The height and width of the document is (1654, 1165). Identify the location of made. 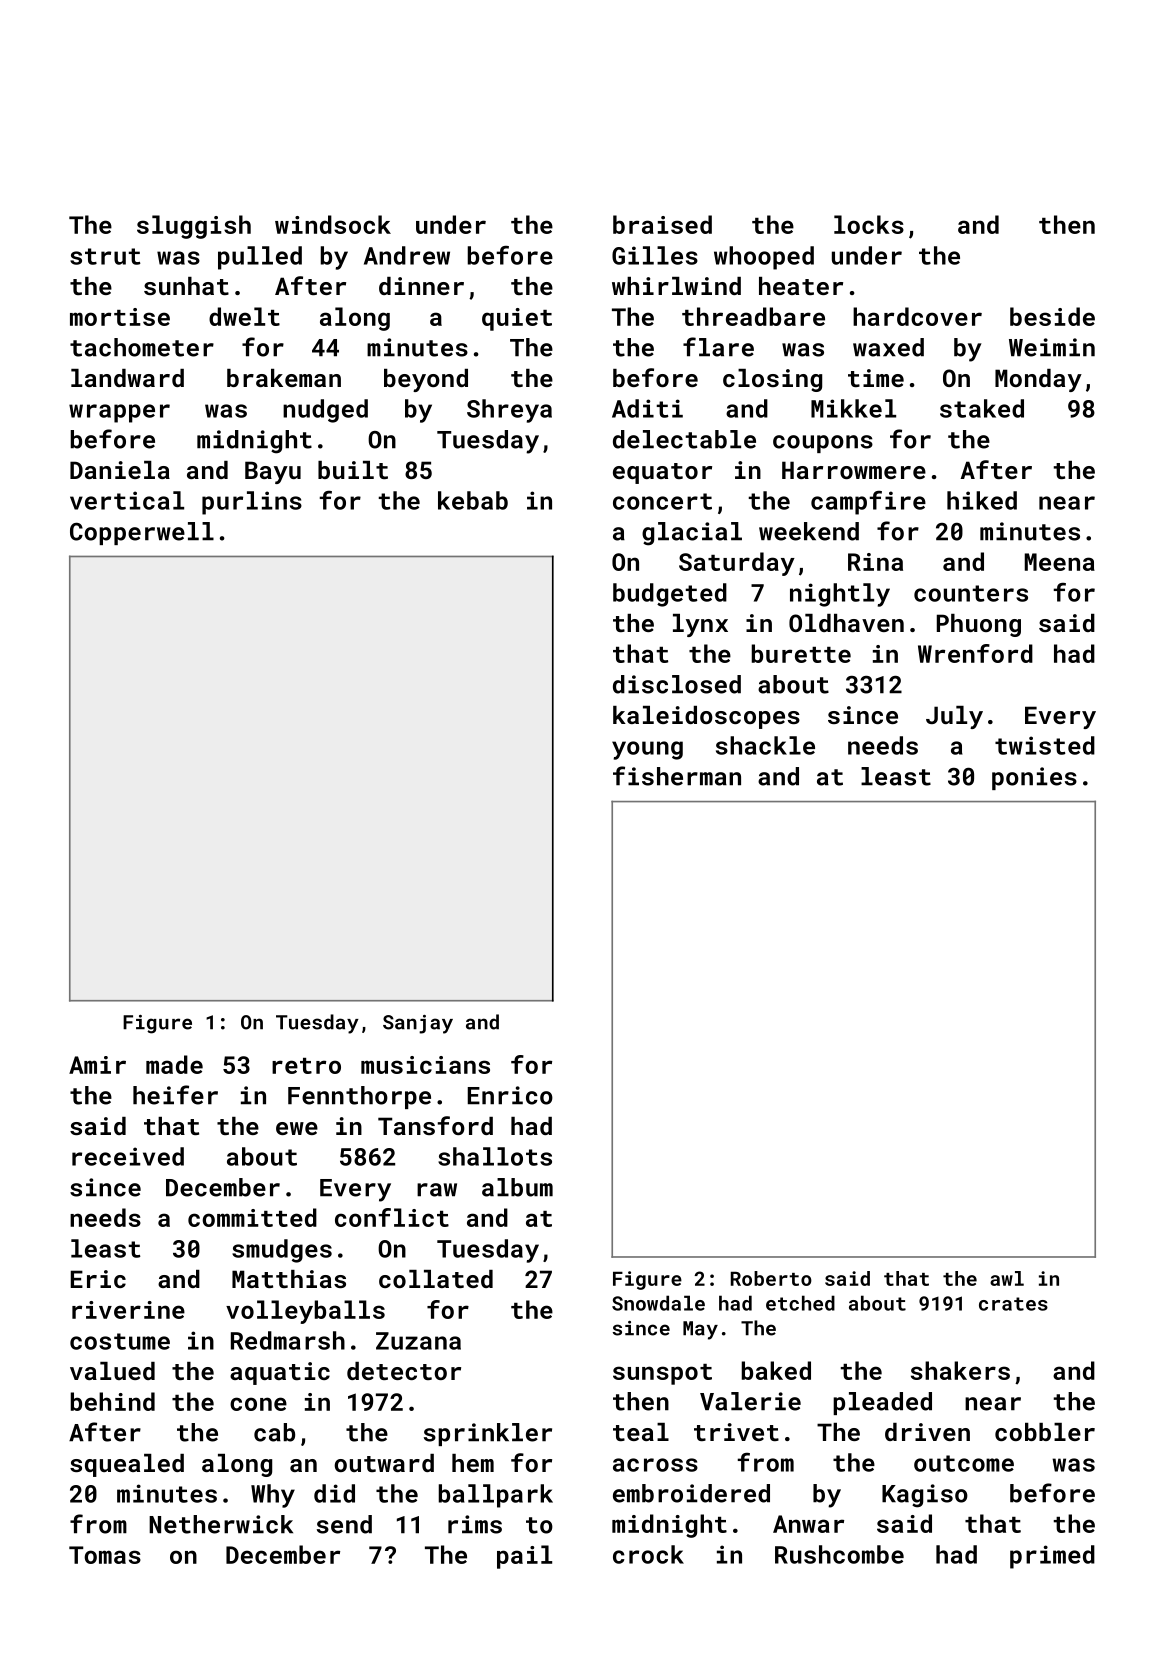
(174, 1064).
